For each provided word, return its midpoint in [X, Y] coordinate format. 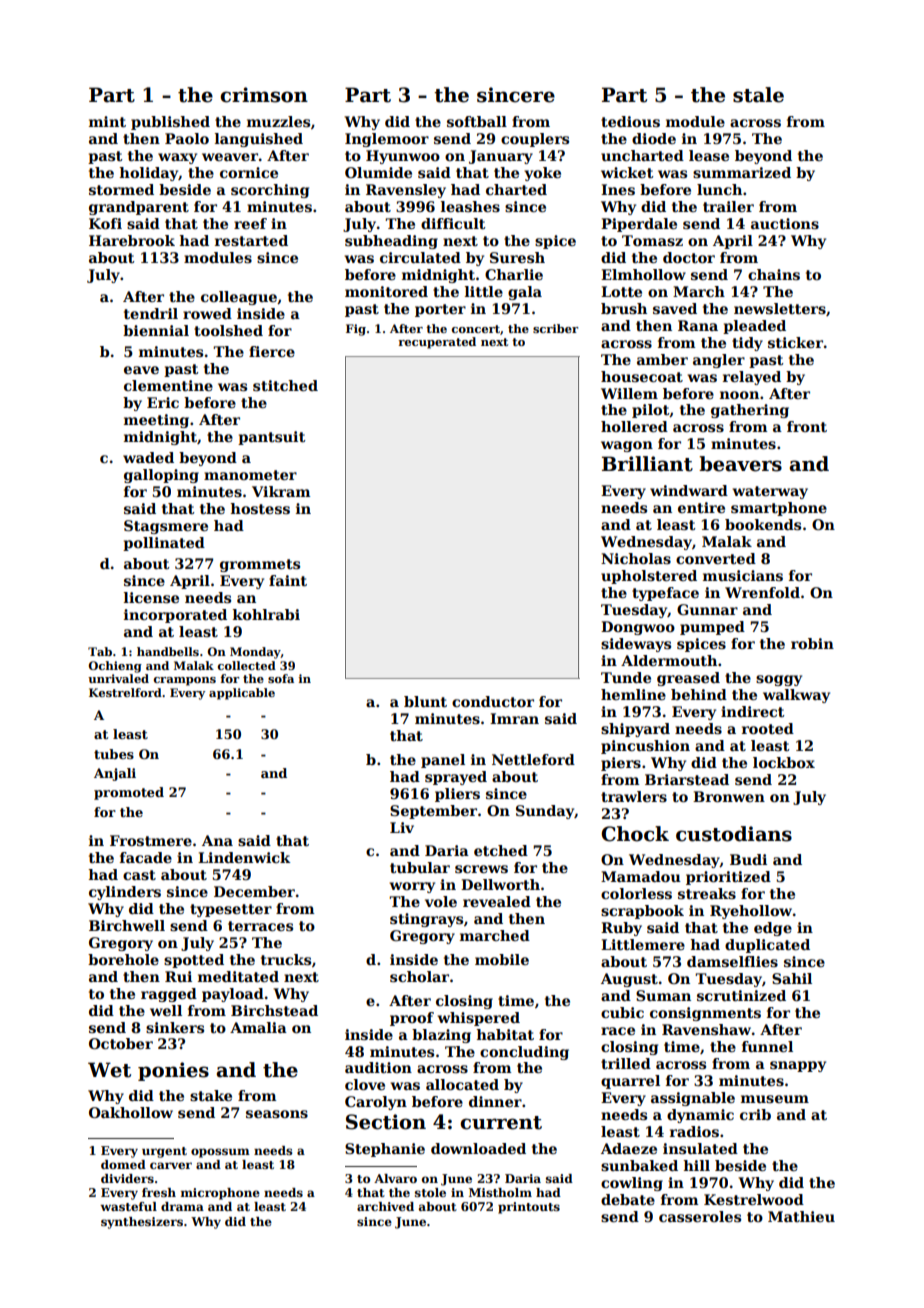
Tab [100, 651]
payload [233, 995]
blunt [425, 701]
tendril [151, 313]
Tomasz [652, 240]
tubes [114, 754]
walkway [796, 696]
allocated [462, 1084]
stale [758, 95]
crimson [264, 95]
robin [812, 643]
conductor [493, 701]
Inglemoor [387, 140]
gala [525, 293]
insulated [700, 1148]
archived [385, 1206]
